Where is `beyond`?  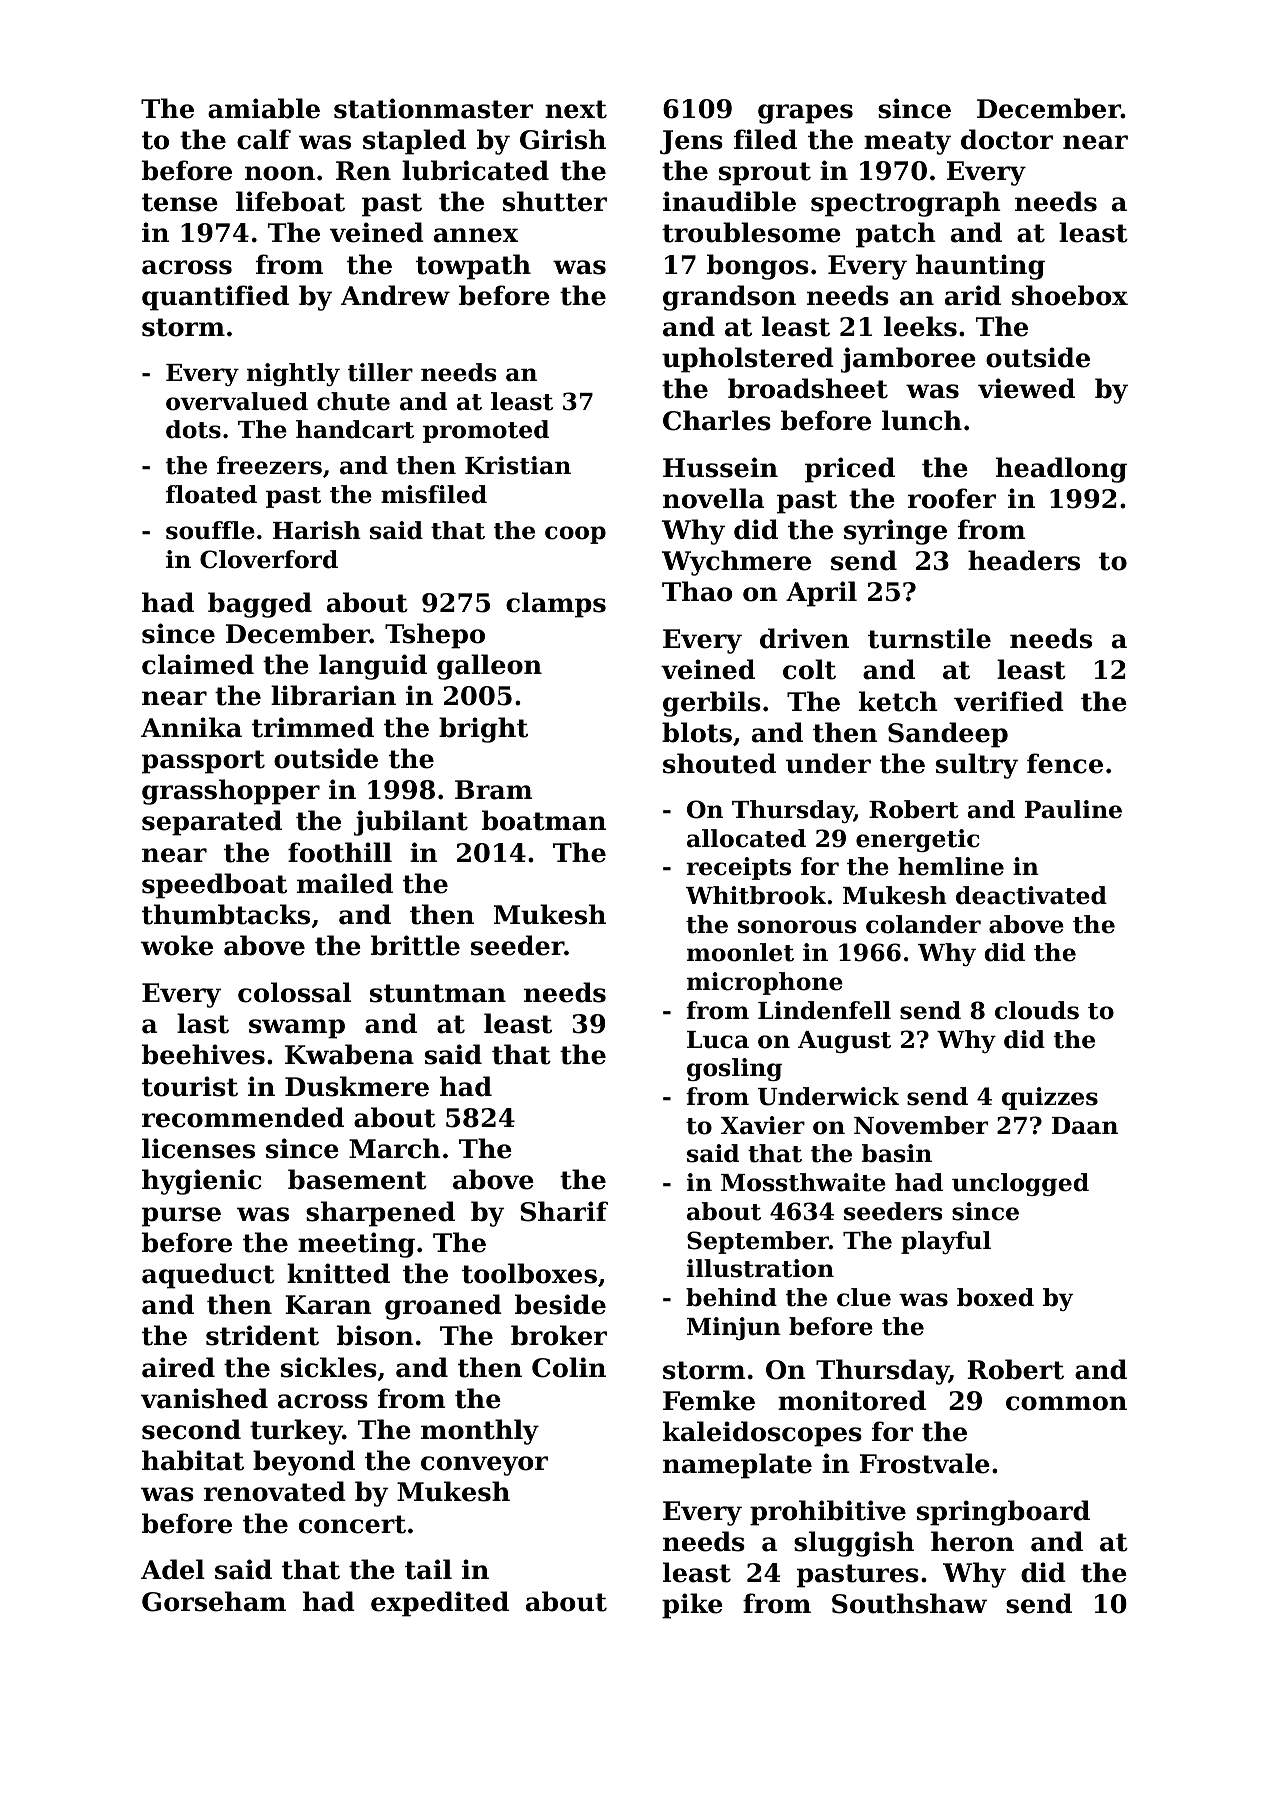
beyond is located at coordinates (304, 1463).
